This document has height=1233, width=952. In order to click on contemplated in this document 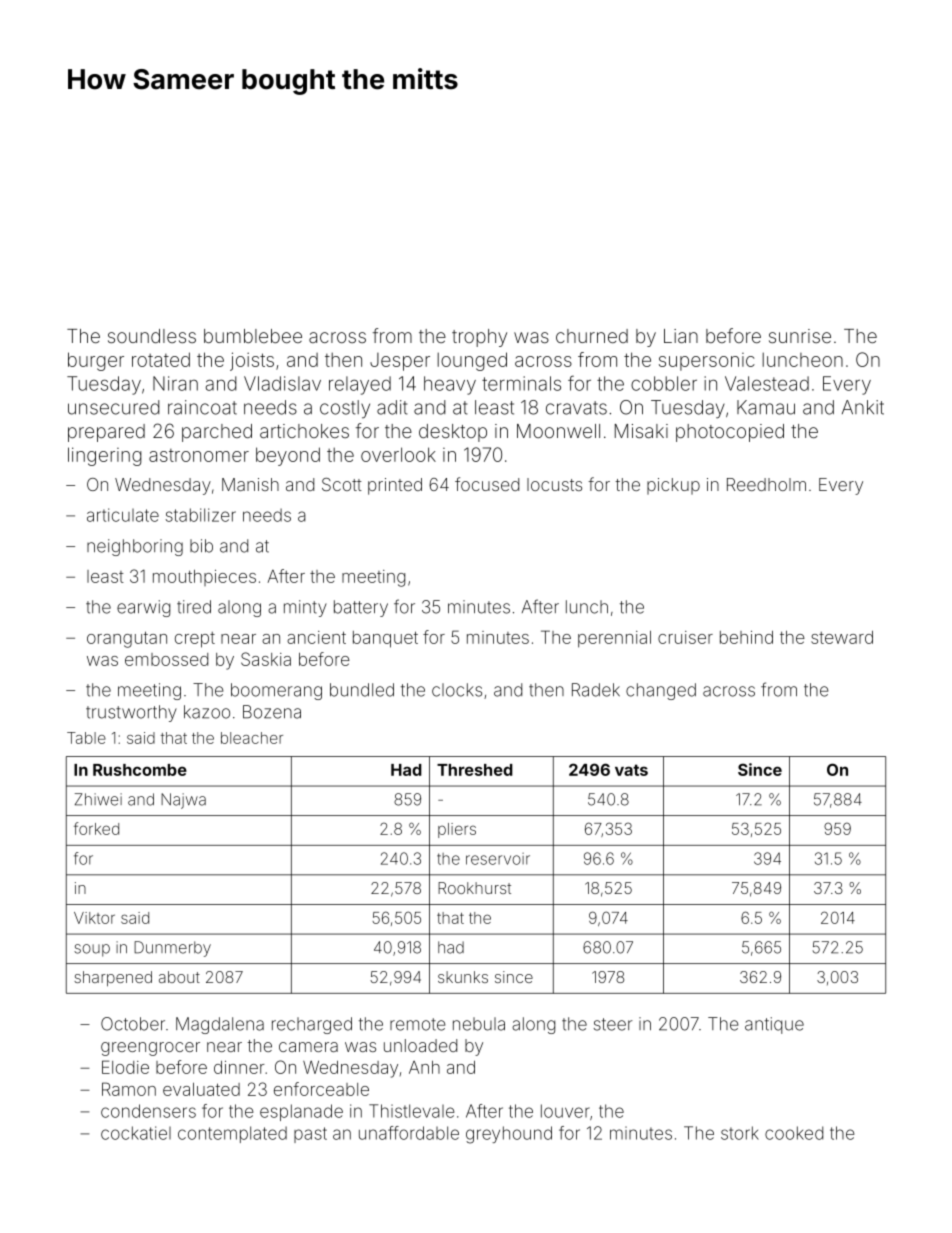, I will do `click(232, 1134)`.
